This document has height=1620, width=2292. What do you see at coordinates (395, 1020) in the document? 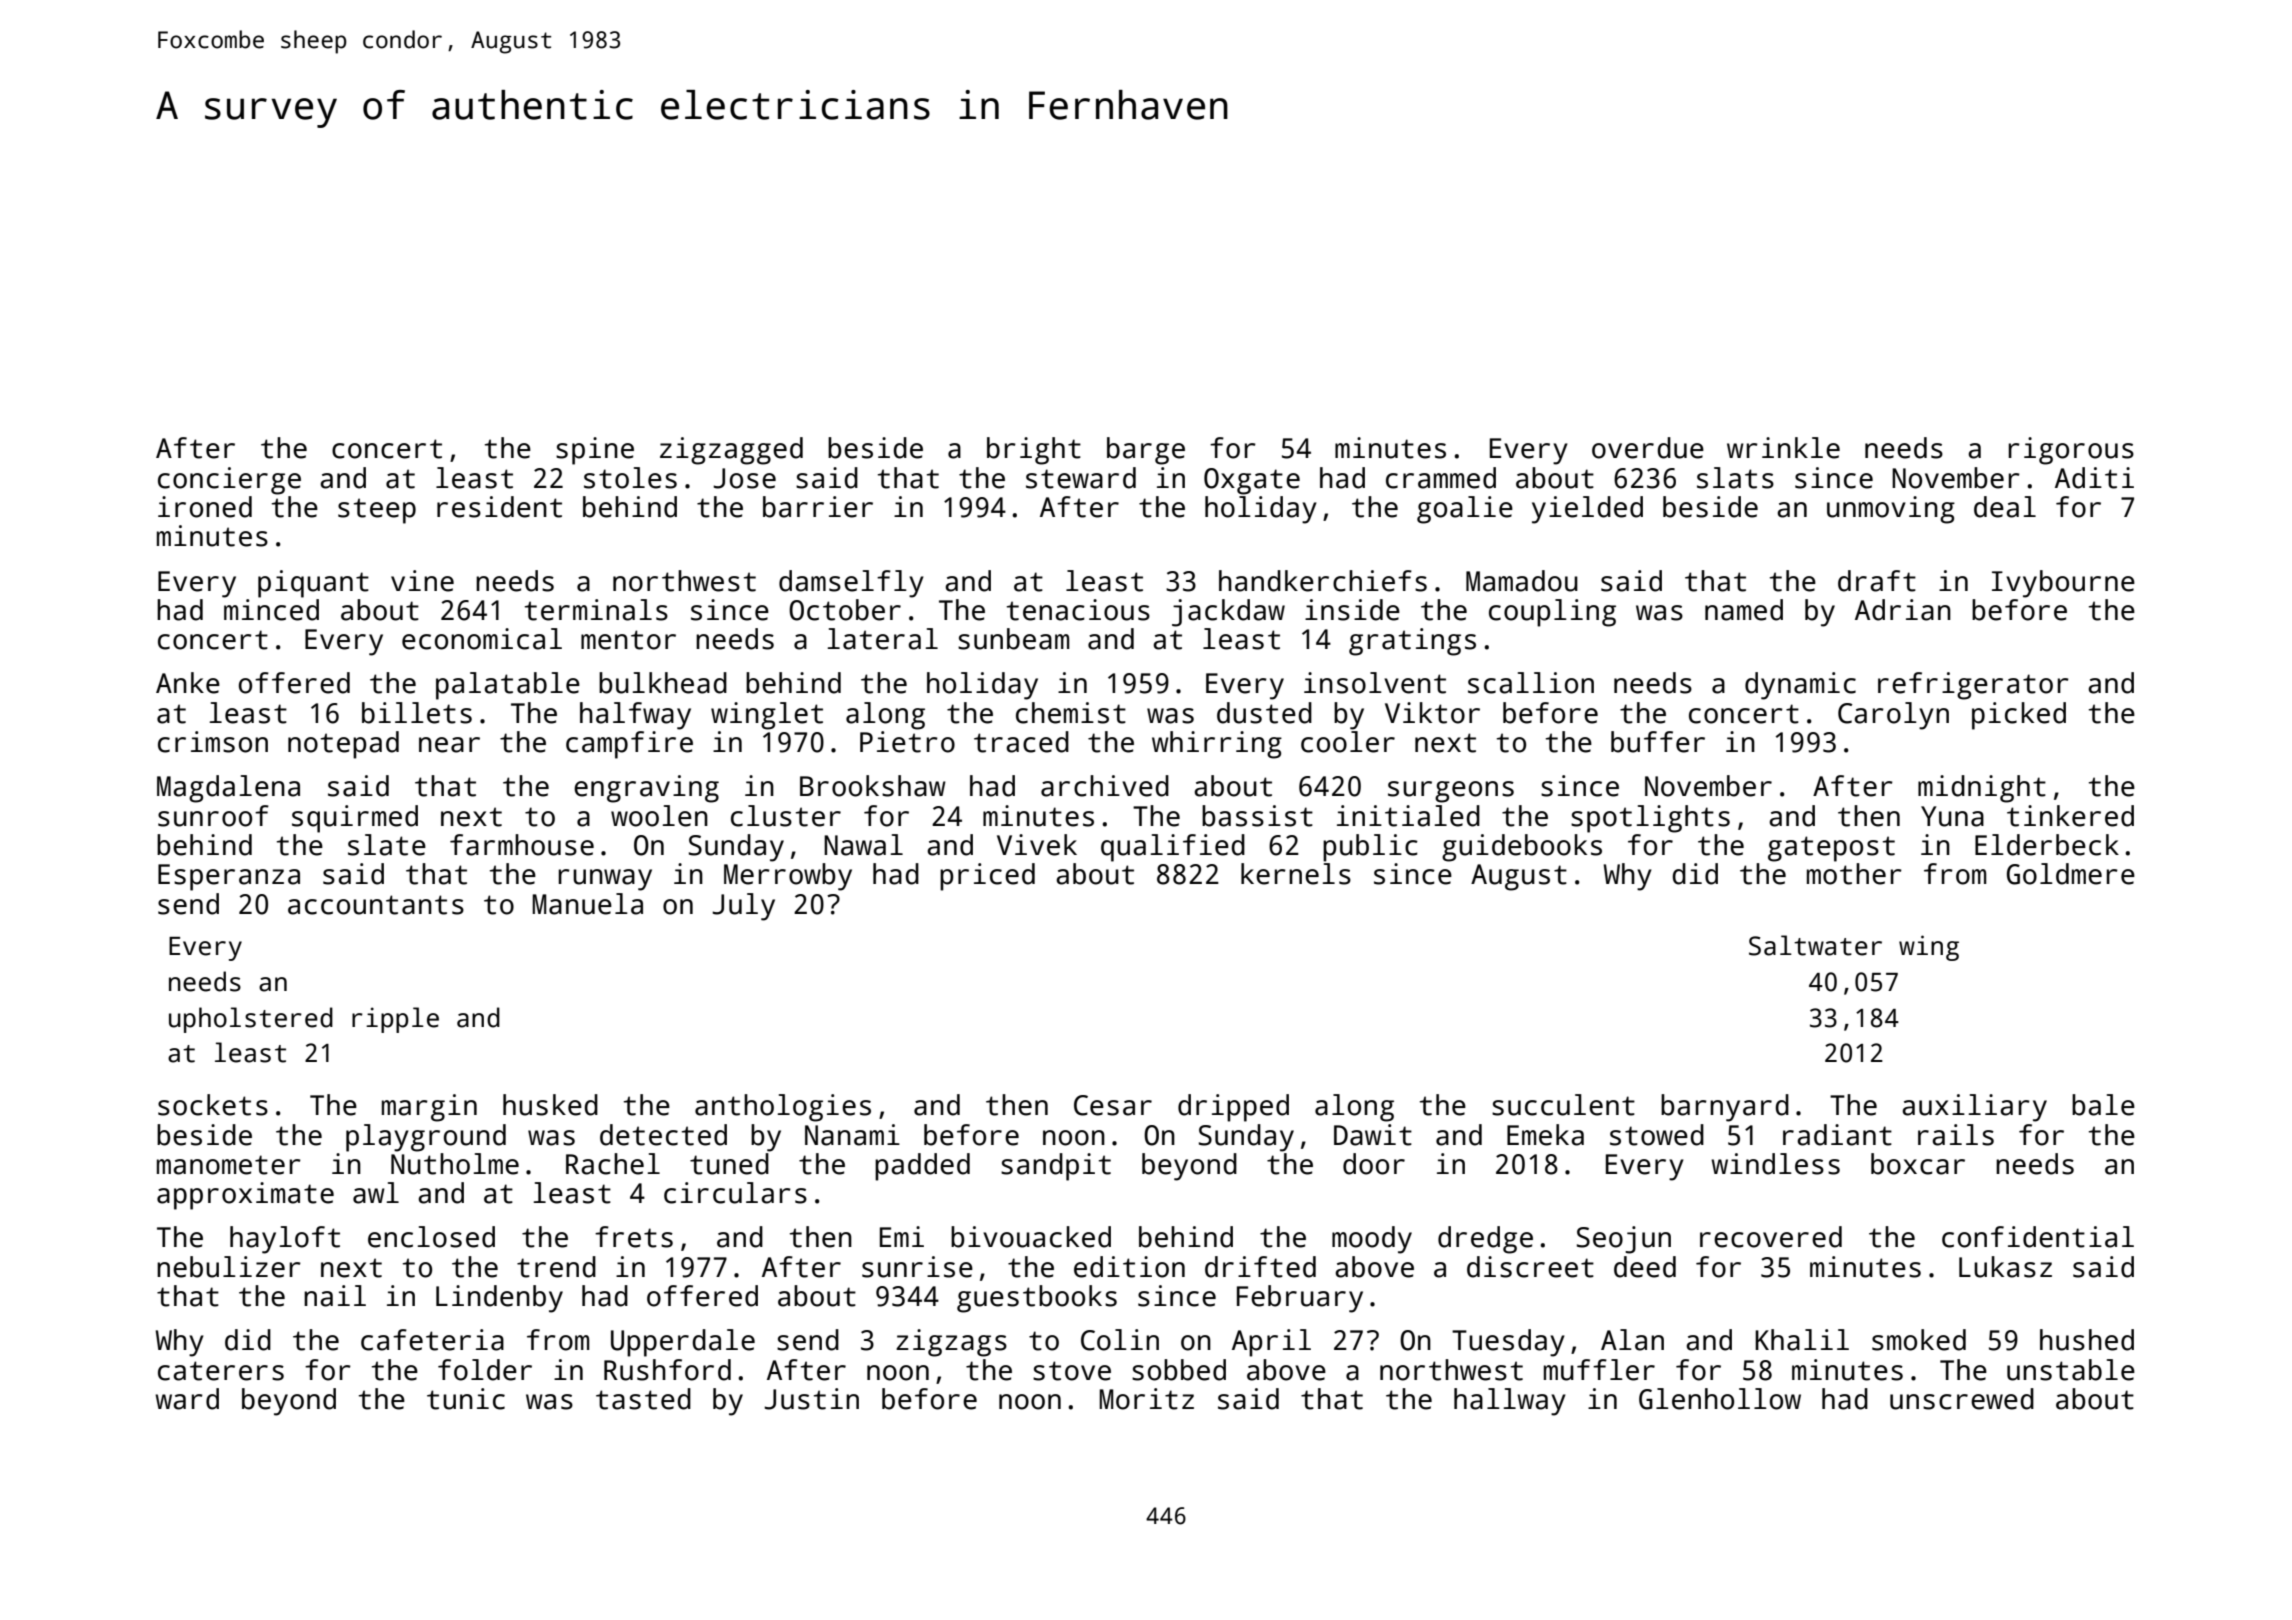
I see `ripple` at bounding box center [395, 1020].
